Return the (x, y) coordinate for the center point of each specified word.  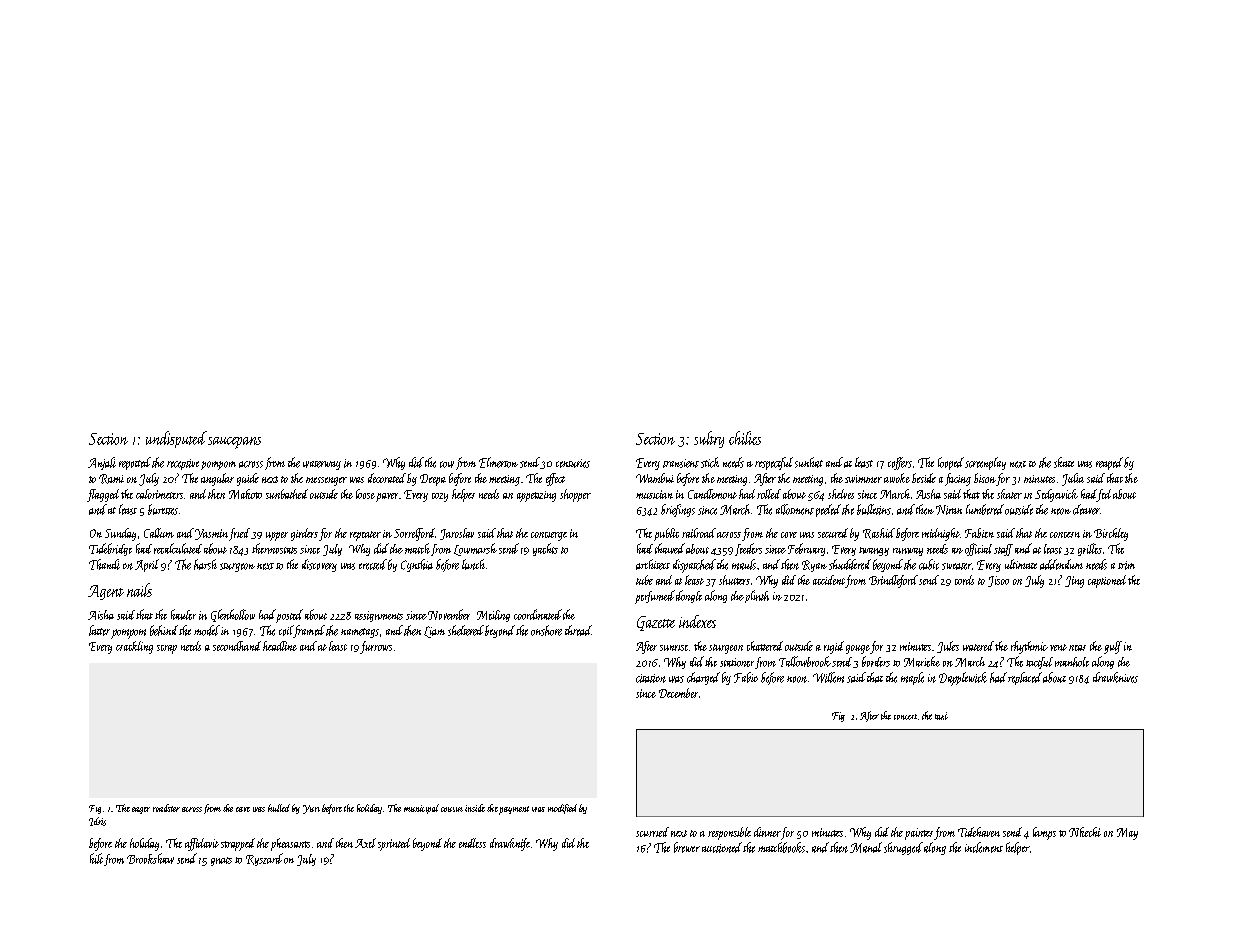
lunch (473, 564)
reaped (1109, 463)
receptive (183, 464)
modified (562, 809)
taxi (941, 716)
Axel (365, 843)
